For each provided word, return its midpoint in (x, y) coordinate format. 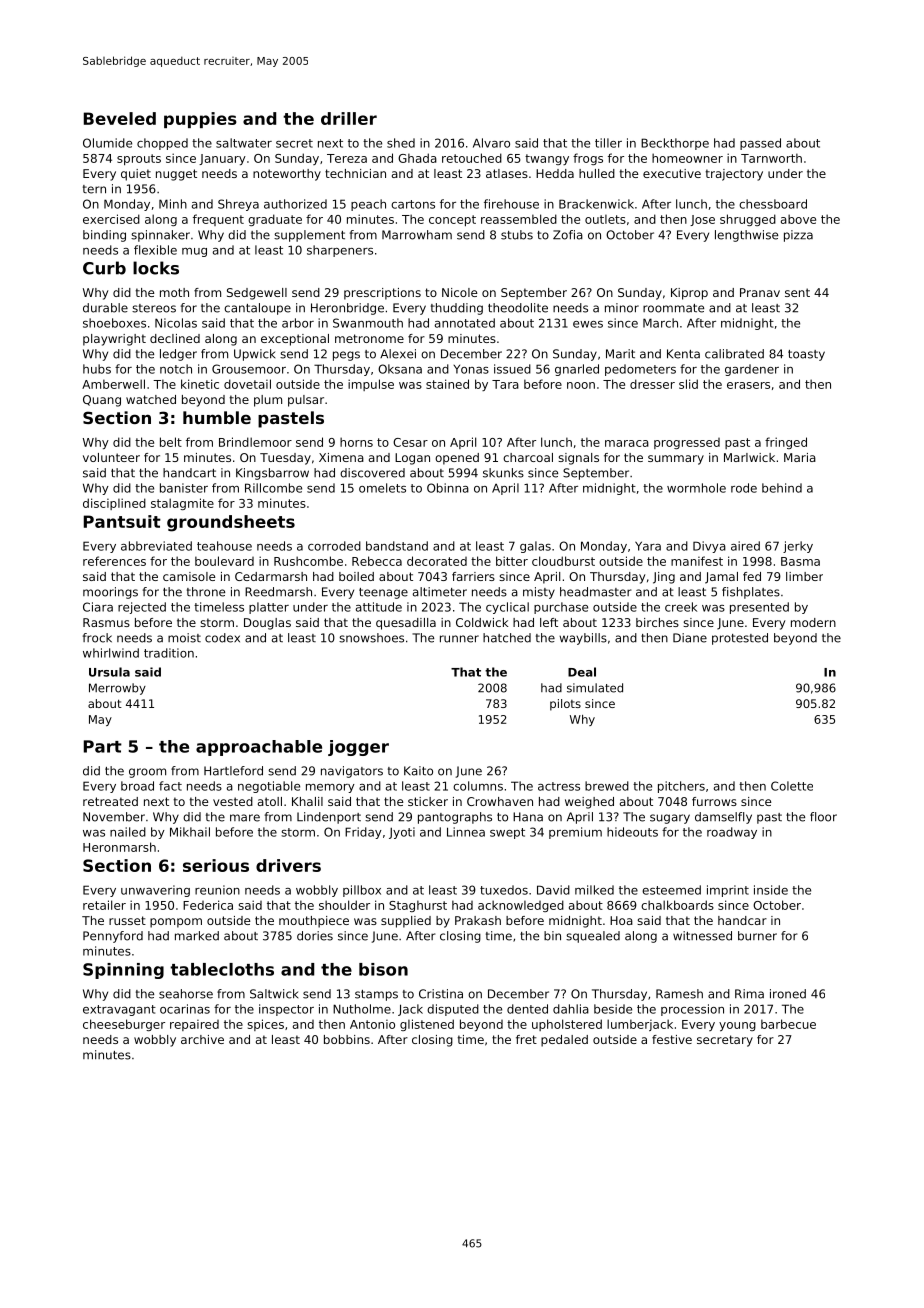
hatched (507, 638)
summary (676, 460)
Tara (505, 384)
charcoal (528, 457)
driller (349, 118)
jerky (798, 547)
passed (760, 144)
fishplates (751, 593)
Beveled (120, 118)
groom (147, 773)
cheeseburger (124, 1025)
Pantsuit (122, 521)
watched (151, 399)
